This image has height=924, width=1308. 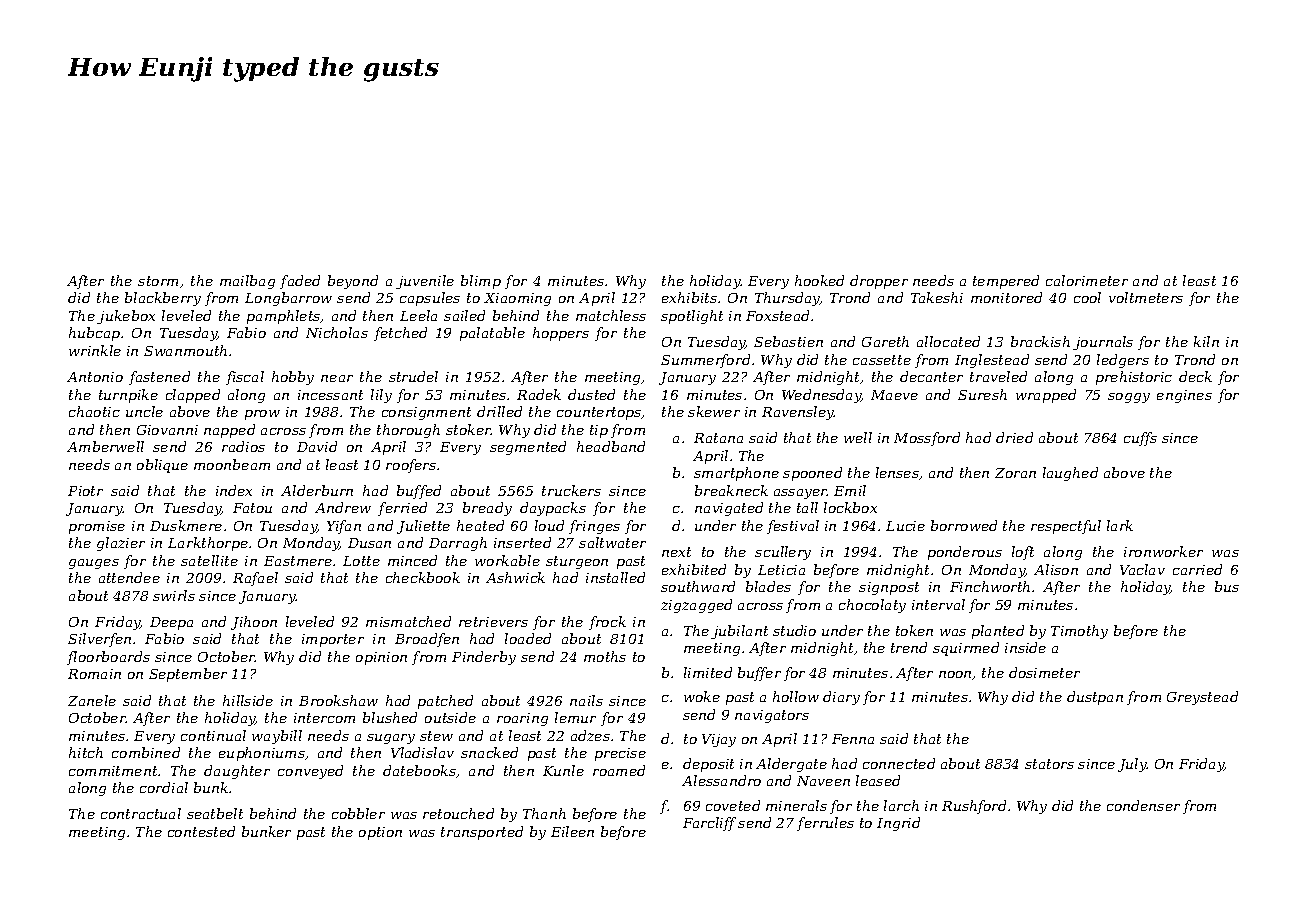 What do you see at coordinates (733, 805) in the image?
I see `coveted` at bounding box center [733, 805].
